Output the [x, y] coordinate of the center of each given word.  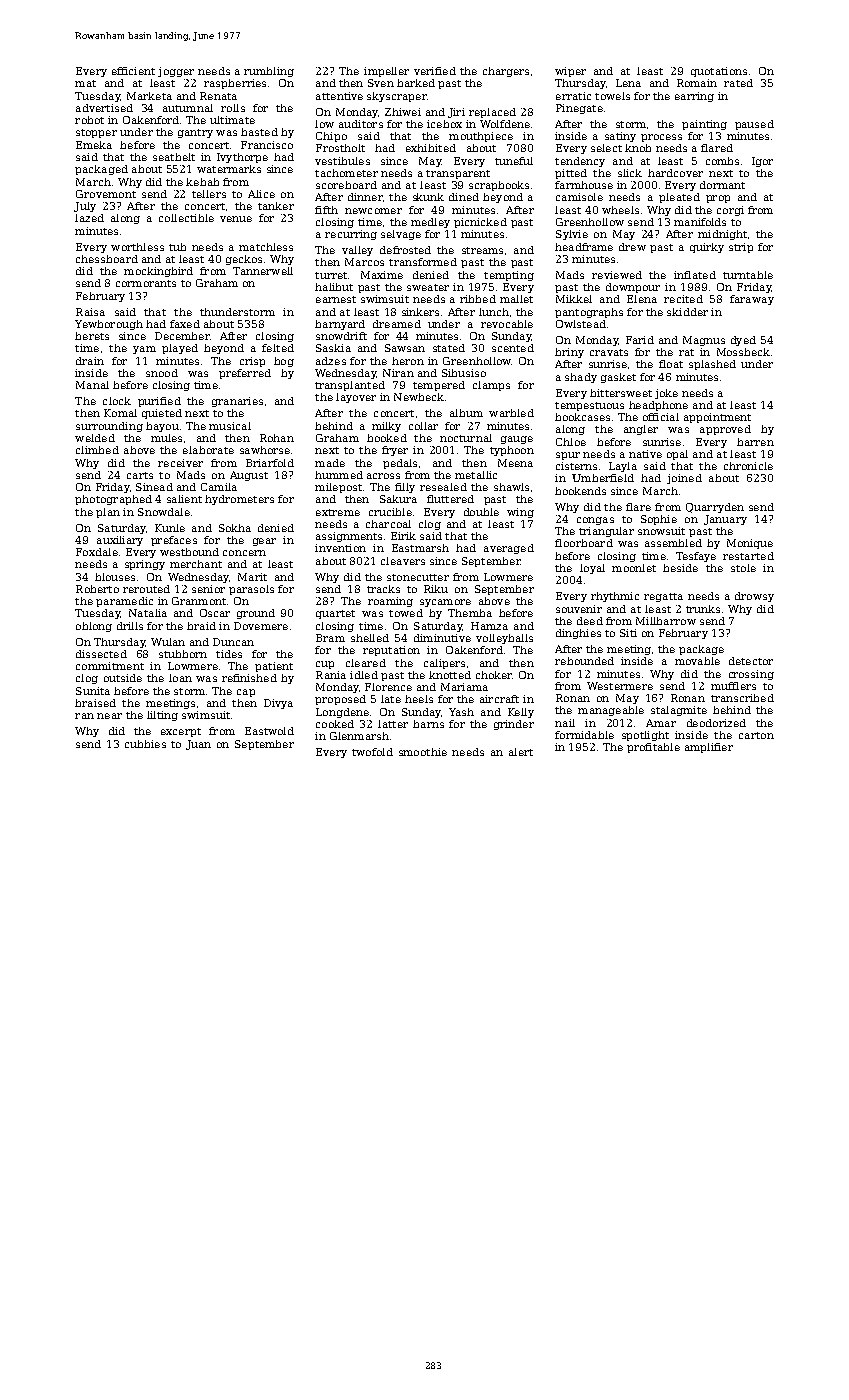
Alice [261, 194]
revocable [507, 324]
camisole [579, 197]
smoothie [423, 752]
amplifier [709, 748]
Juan [198, 745]
